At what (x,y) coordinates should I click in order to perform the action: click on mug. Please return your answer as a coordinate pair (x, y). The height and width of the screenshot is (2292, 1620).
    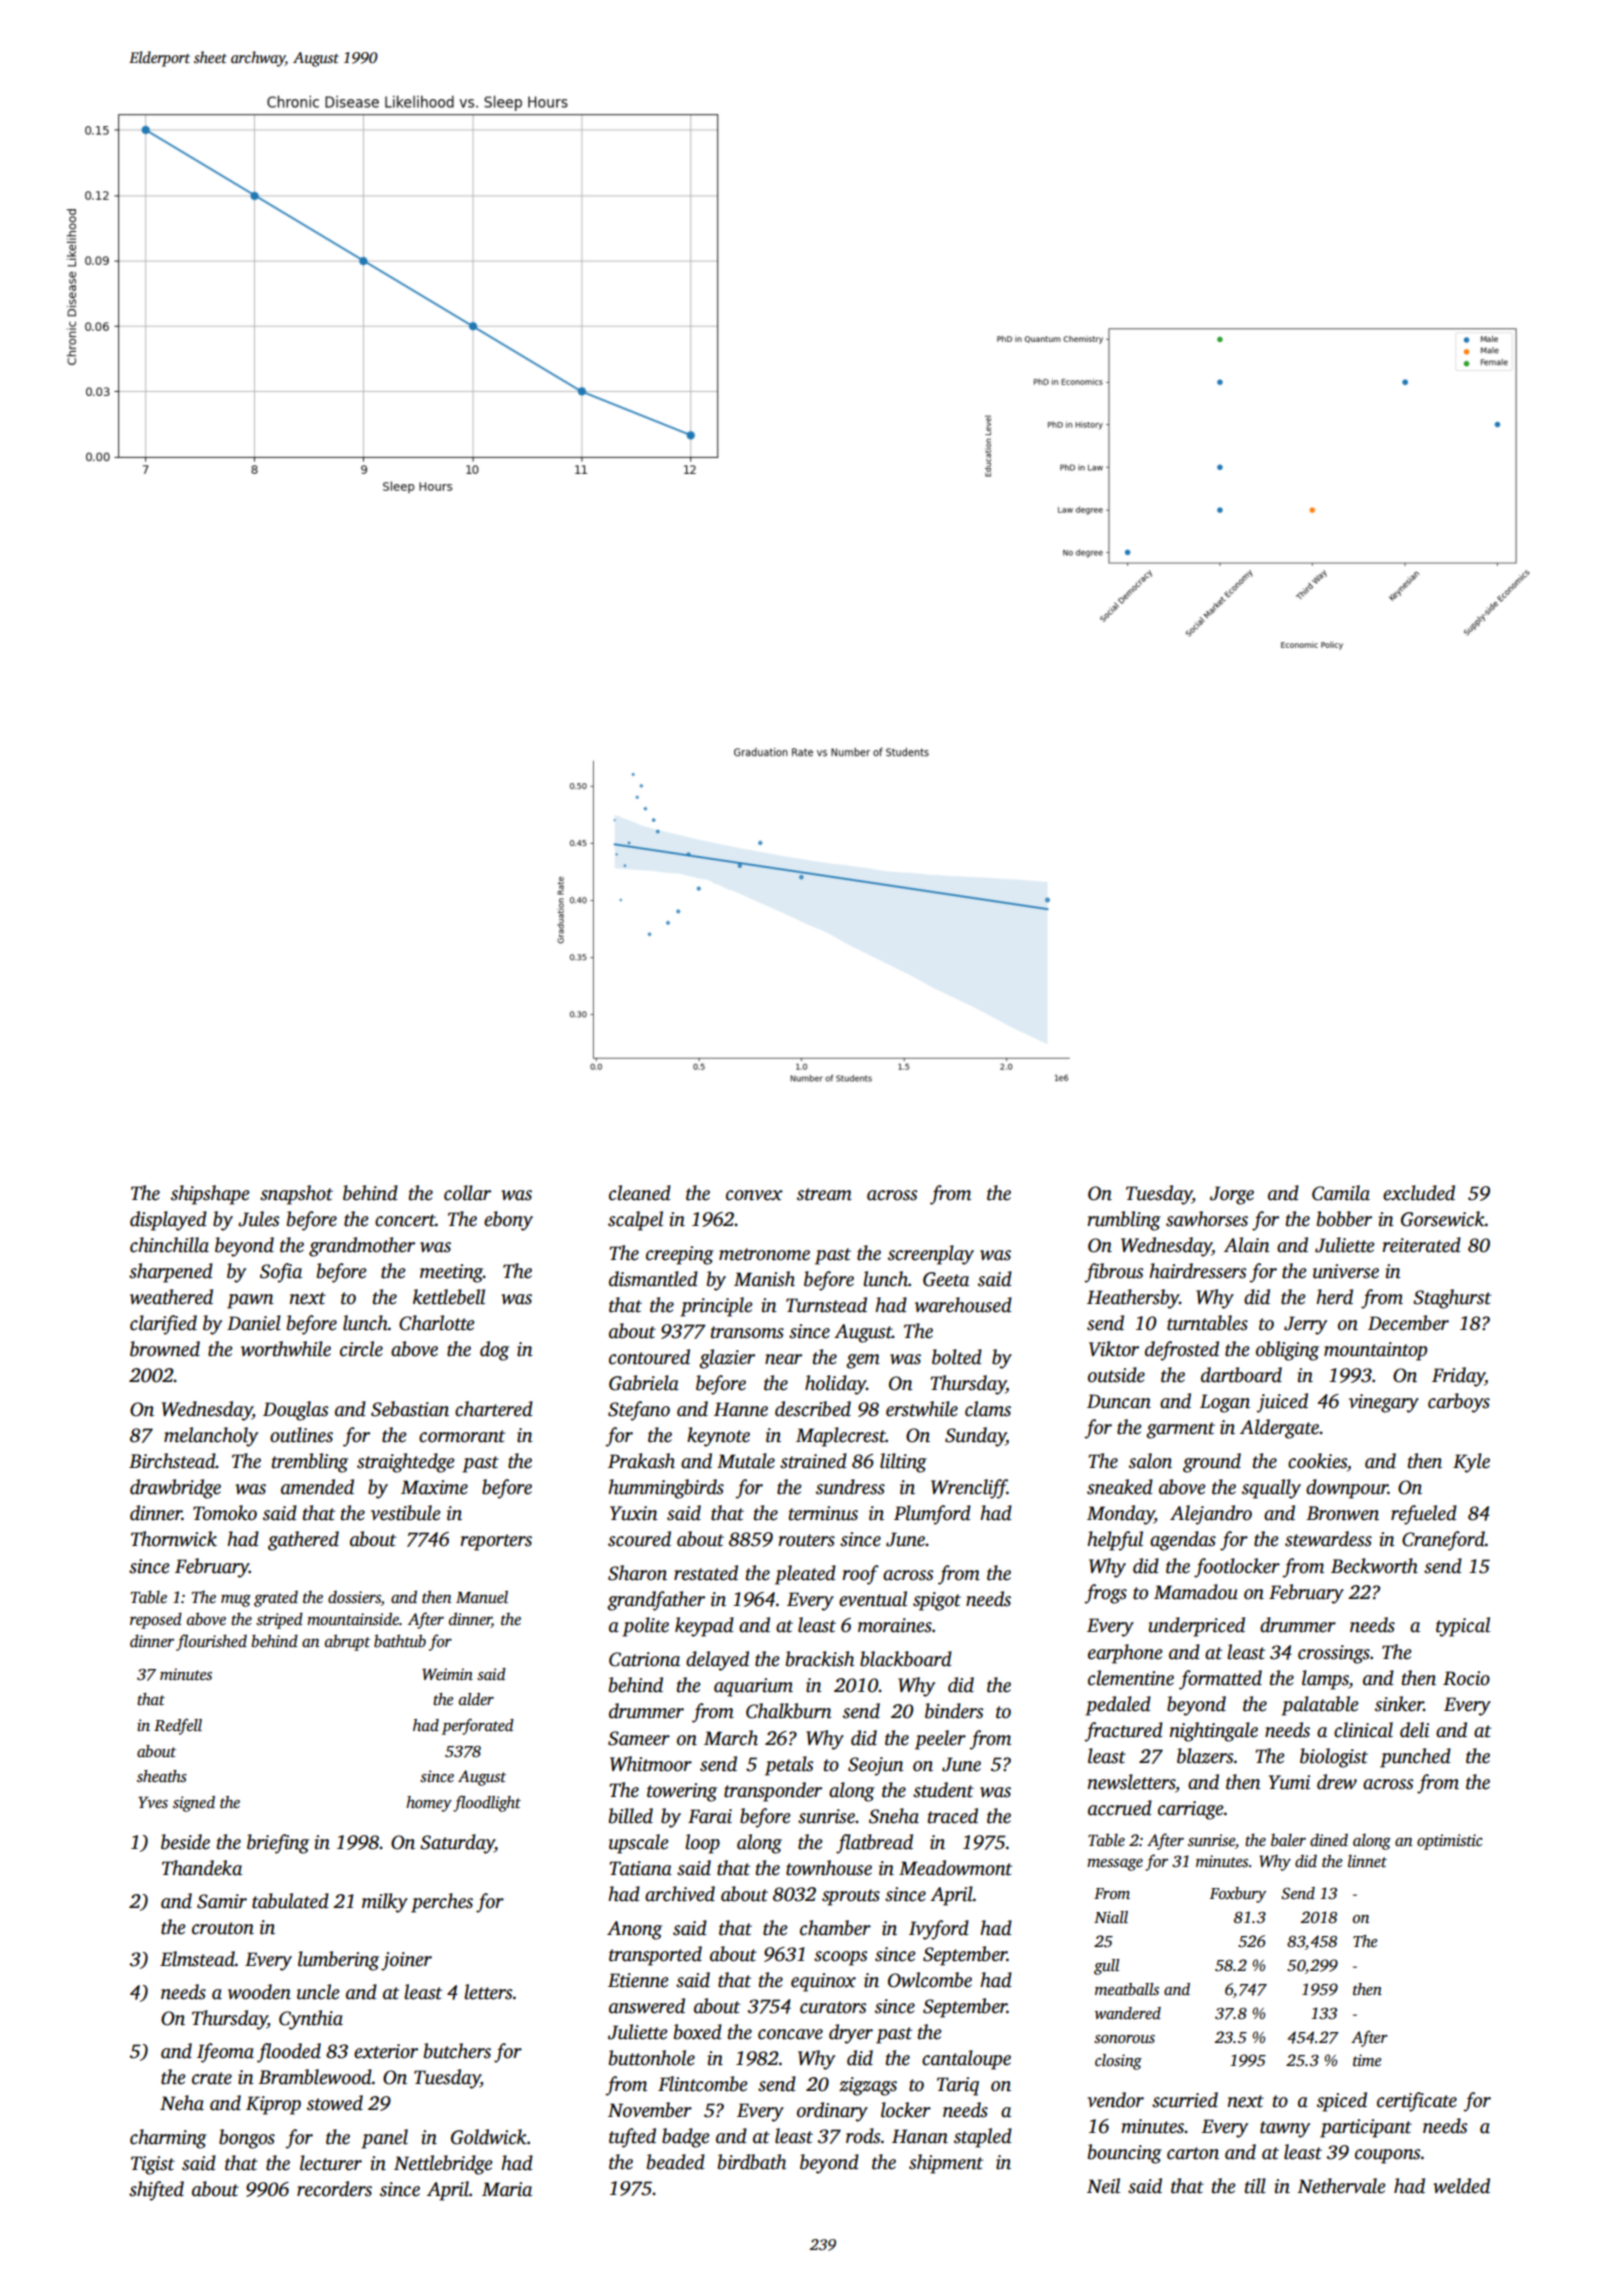
    Looking at the image, I should click on (236, 1600).
